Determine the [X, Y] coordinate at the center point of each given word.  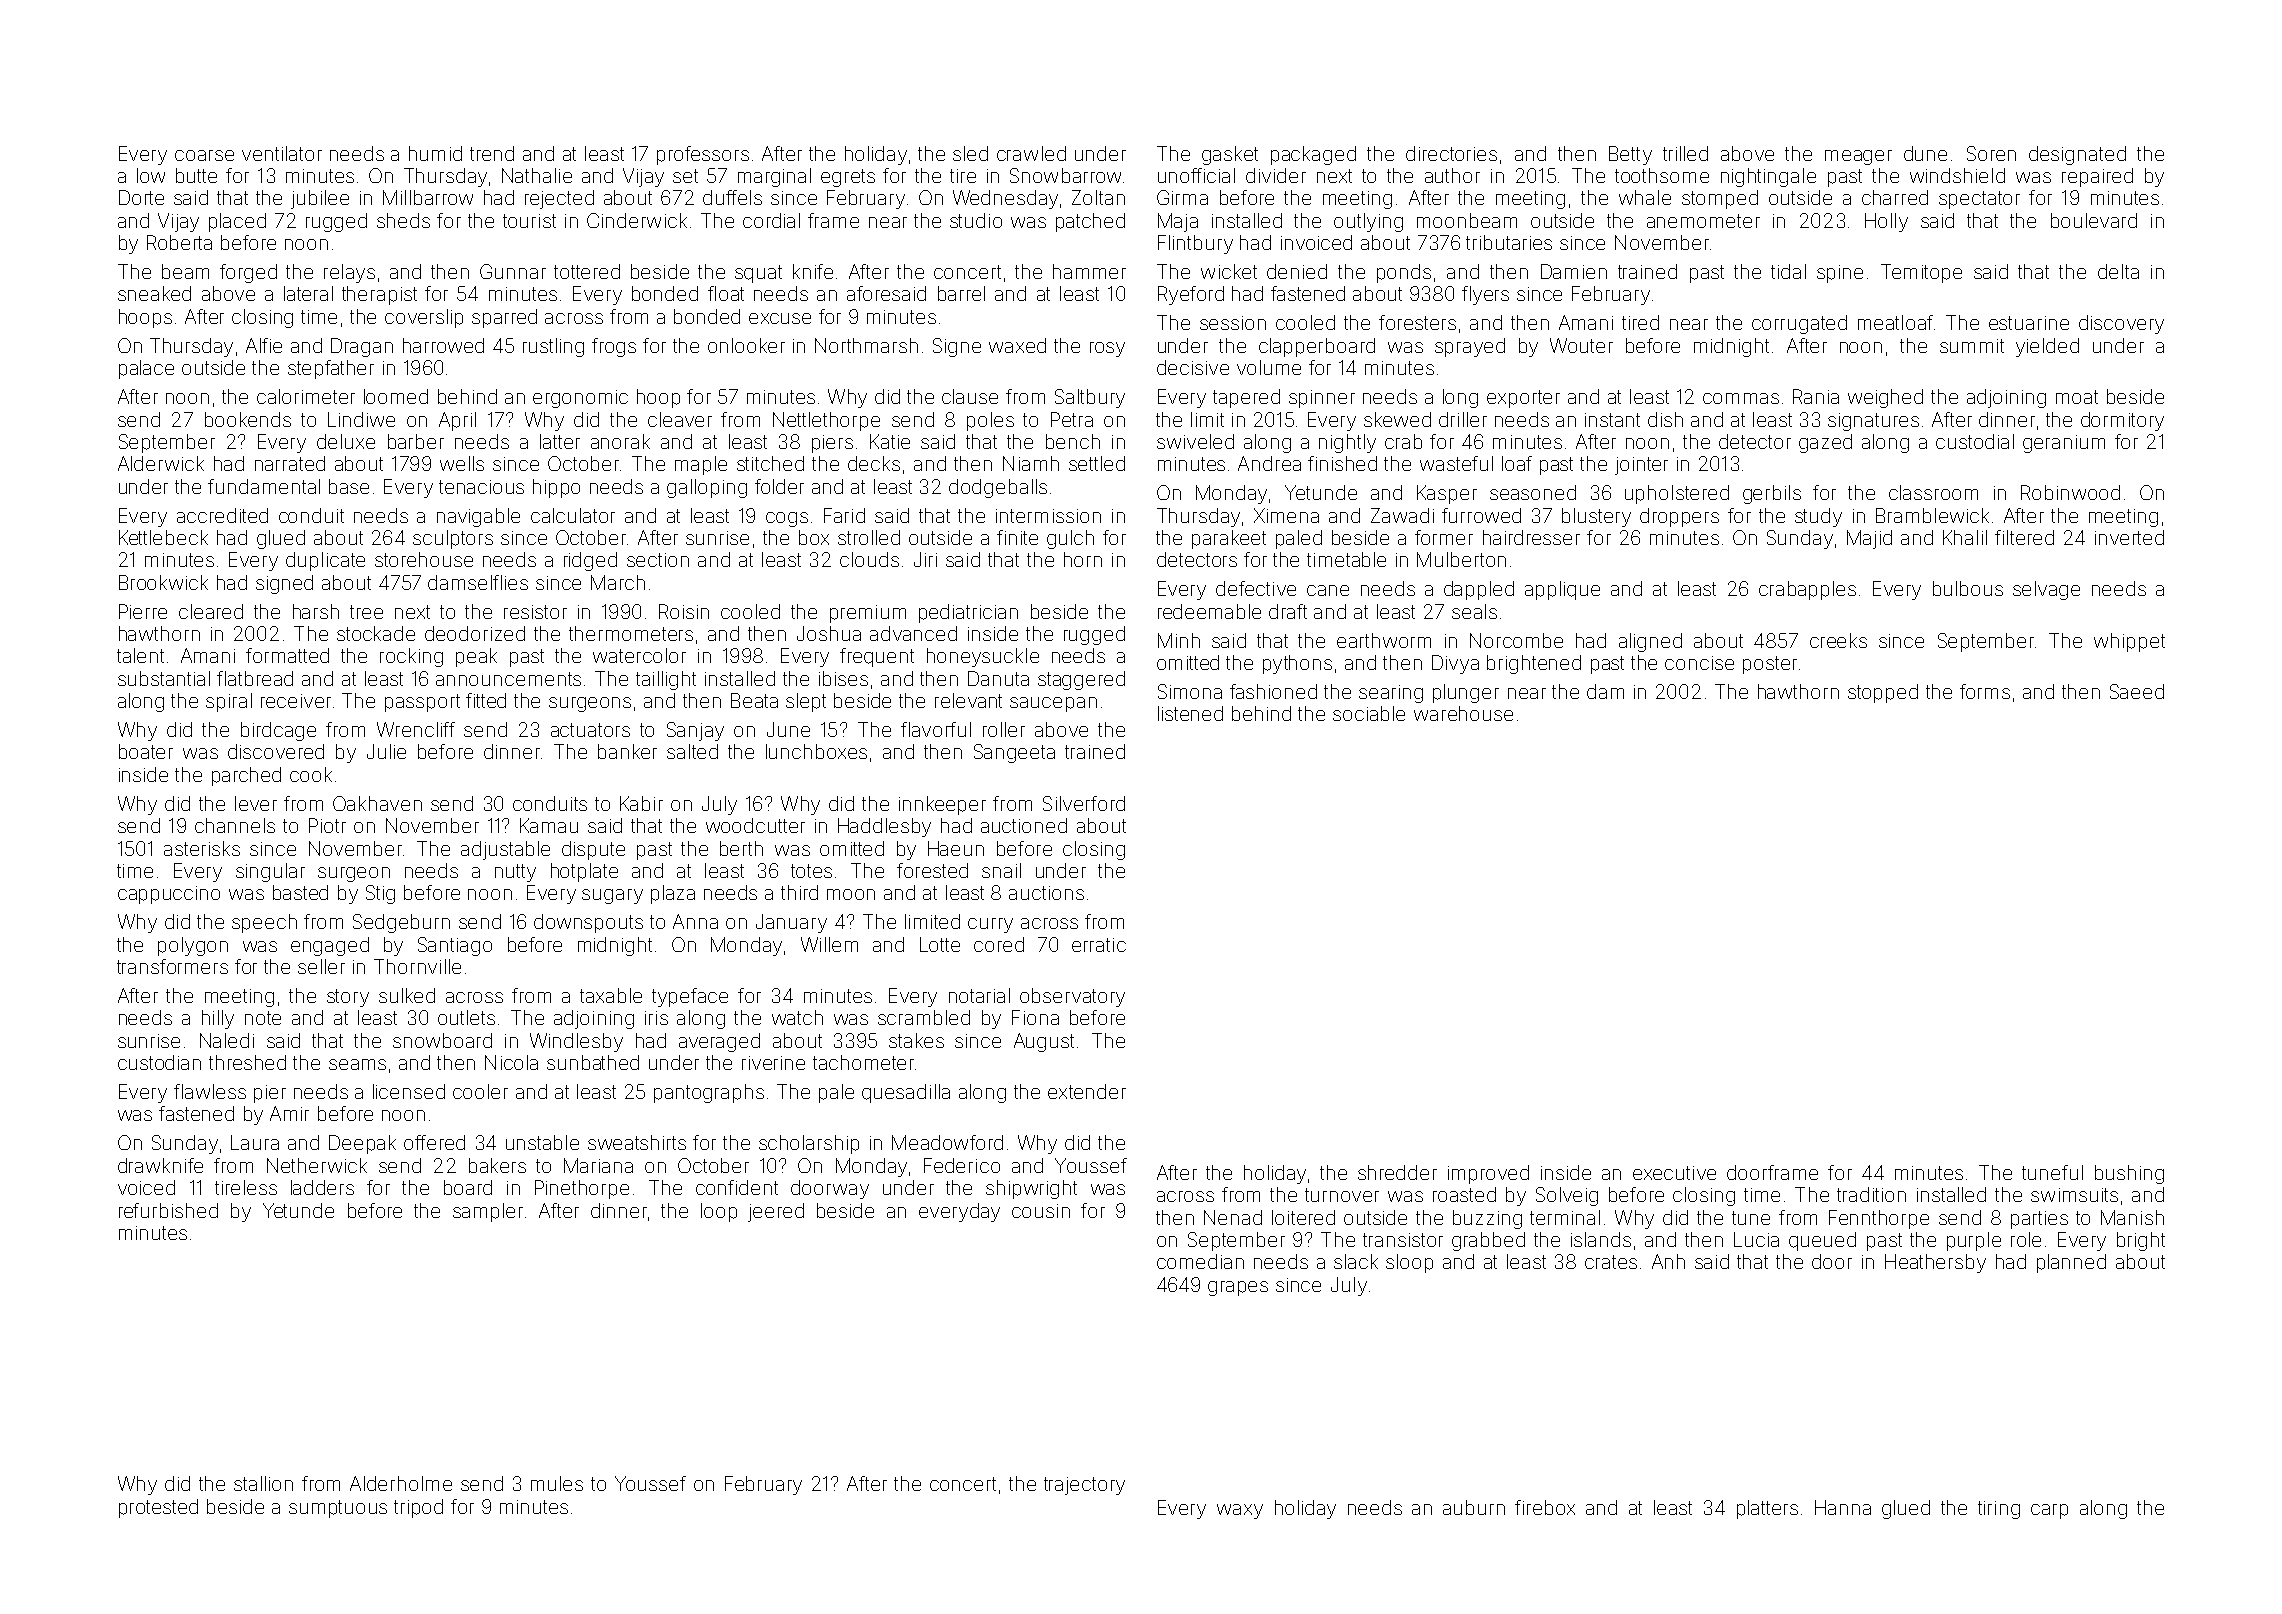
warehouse [1463, 713]
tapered [1246, 398]
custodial [1975, 441]
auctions [1046, 893]
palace [146, 369]
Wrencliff [416, 729]
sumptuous [338, 1509]
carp [2049, 1511]
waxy [1240, 1511]
